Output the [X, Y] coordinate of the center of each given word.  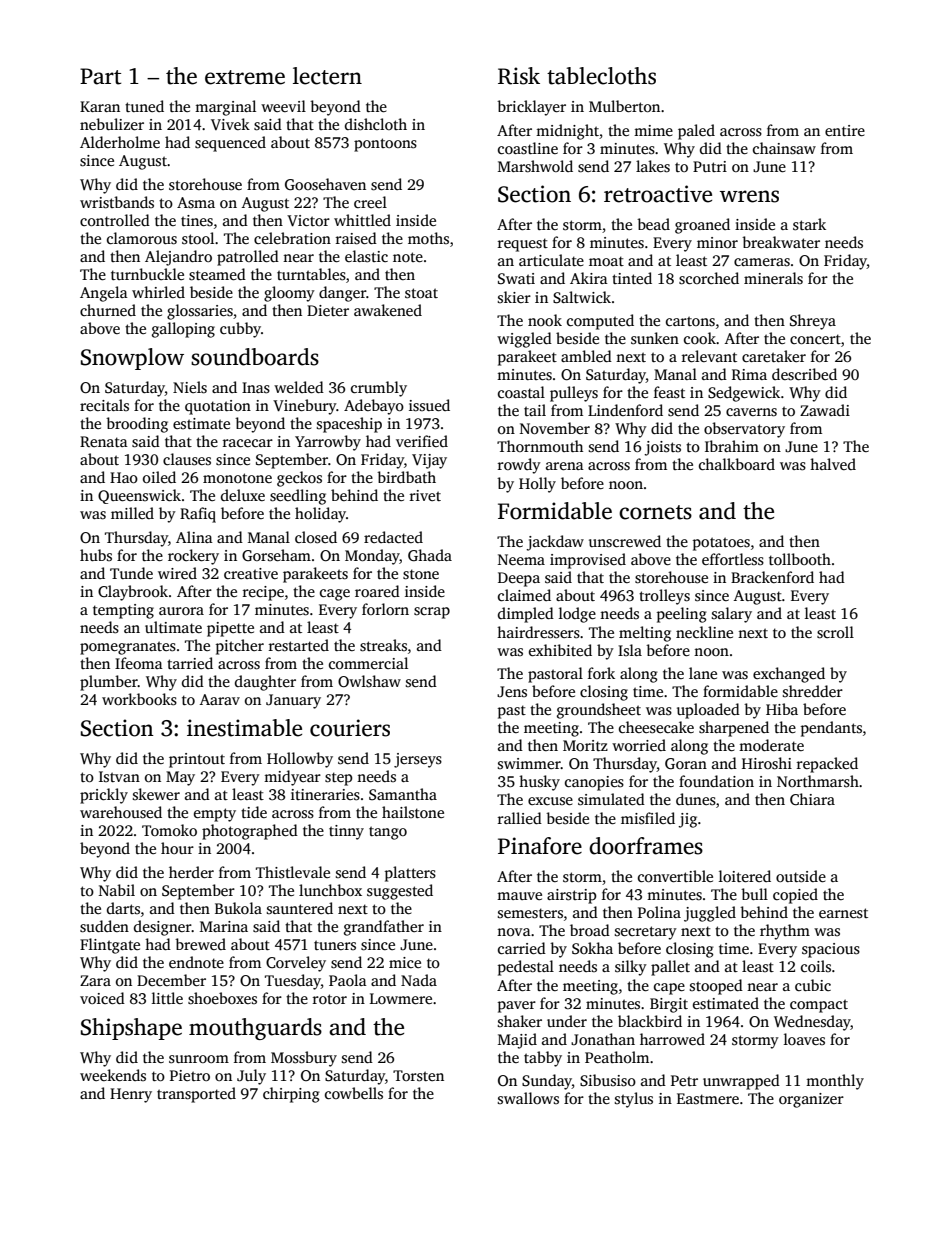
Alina [194, 537]
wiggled [524, 340]
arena [565, 466]
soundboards [255, 357]
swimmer [529, 763]
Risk [519, 76]
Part [100, 76]
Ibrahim [732, 446]
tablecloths [601, 76]
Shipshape [131, 1029]
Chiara [812, 799]
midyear [292, 778]
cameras [762, 262]
